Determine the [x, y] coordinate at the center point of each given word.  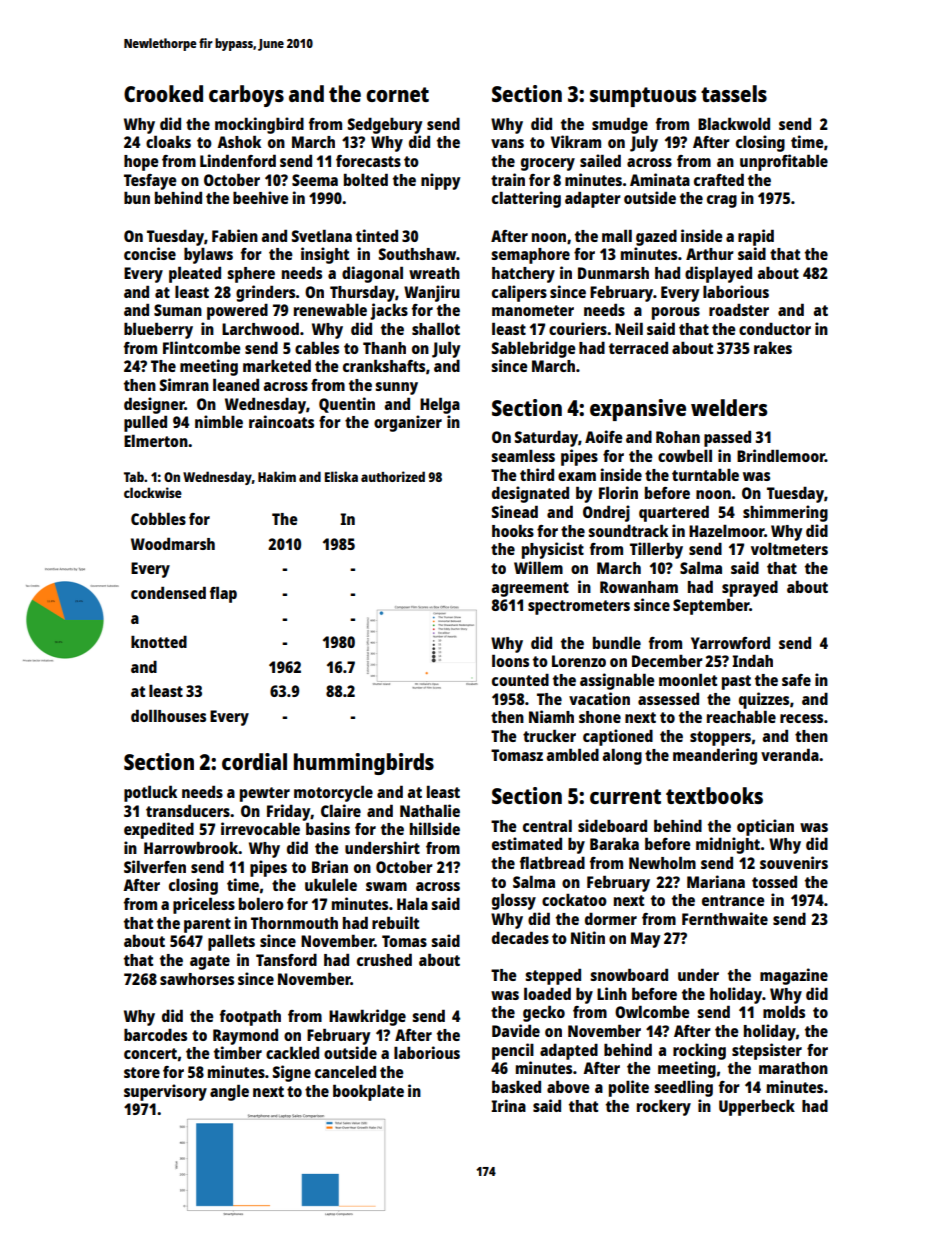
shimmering [785, 513]
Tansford [286, 960]
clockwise [153, 492]
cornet [397, 94]
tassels [734, 93]
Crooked [163, 93]
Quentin [347, 405]
